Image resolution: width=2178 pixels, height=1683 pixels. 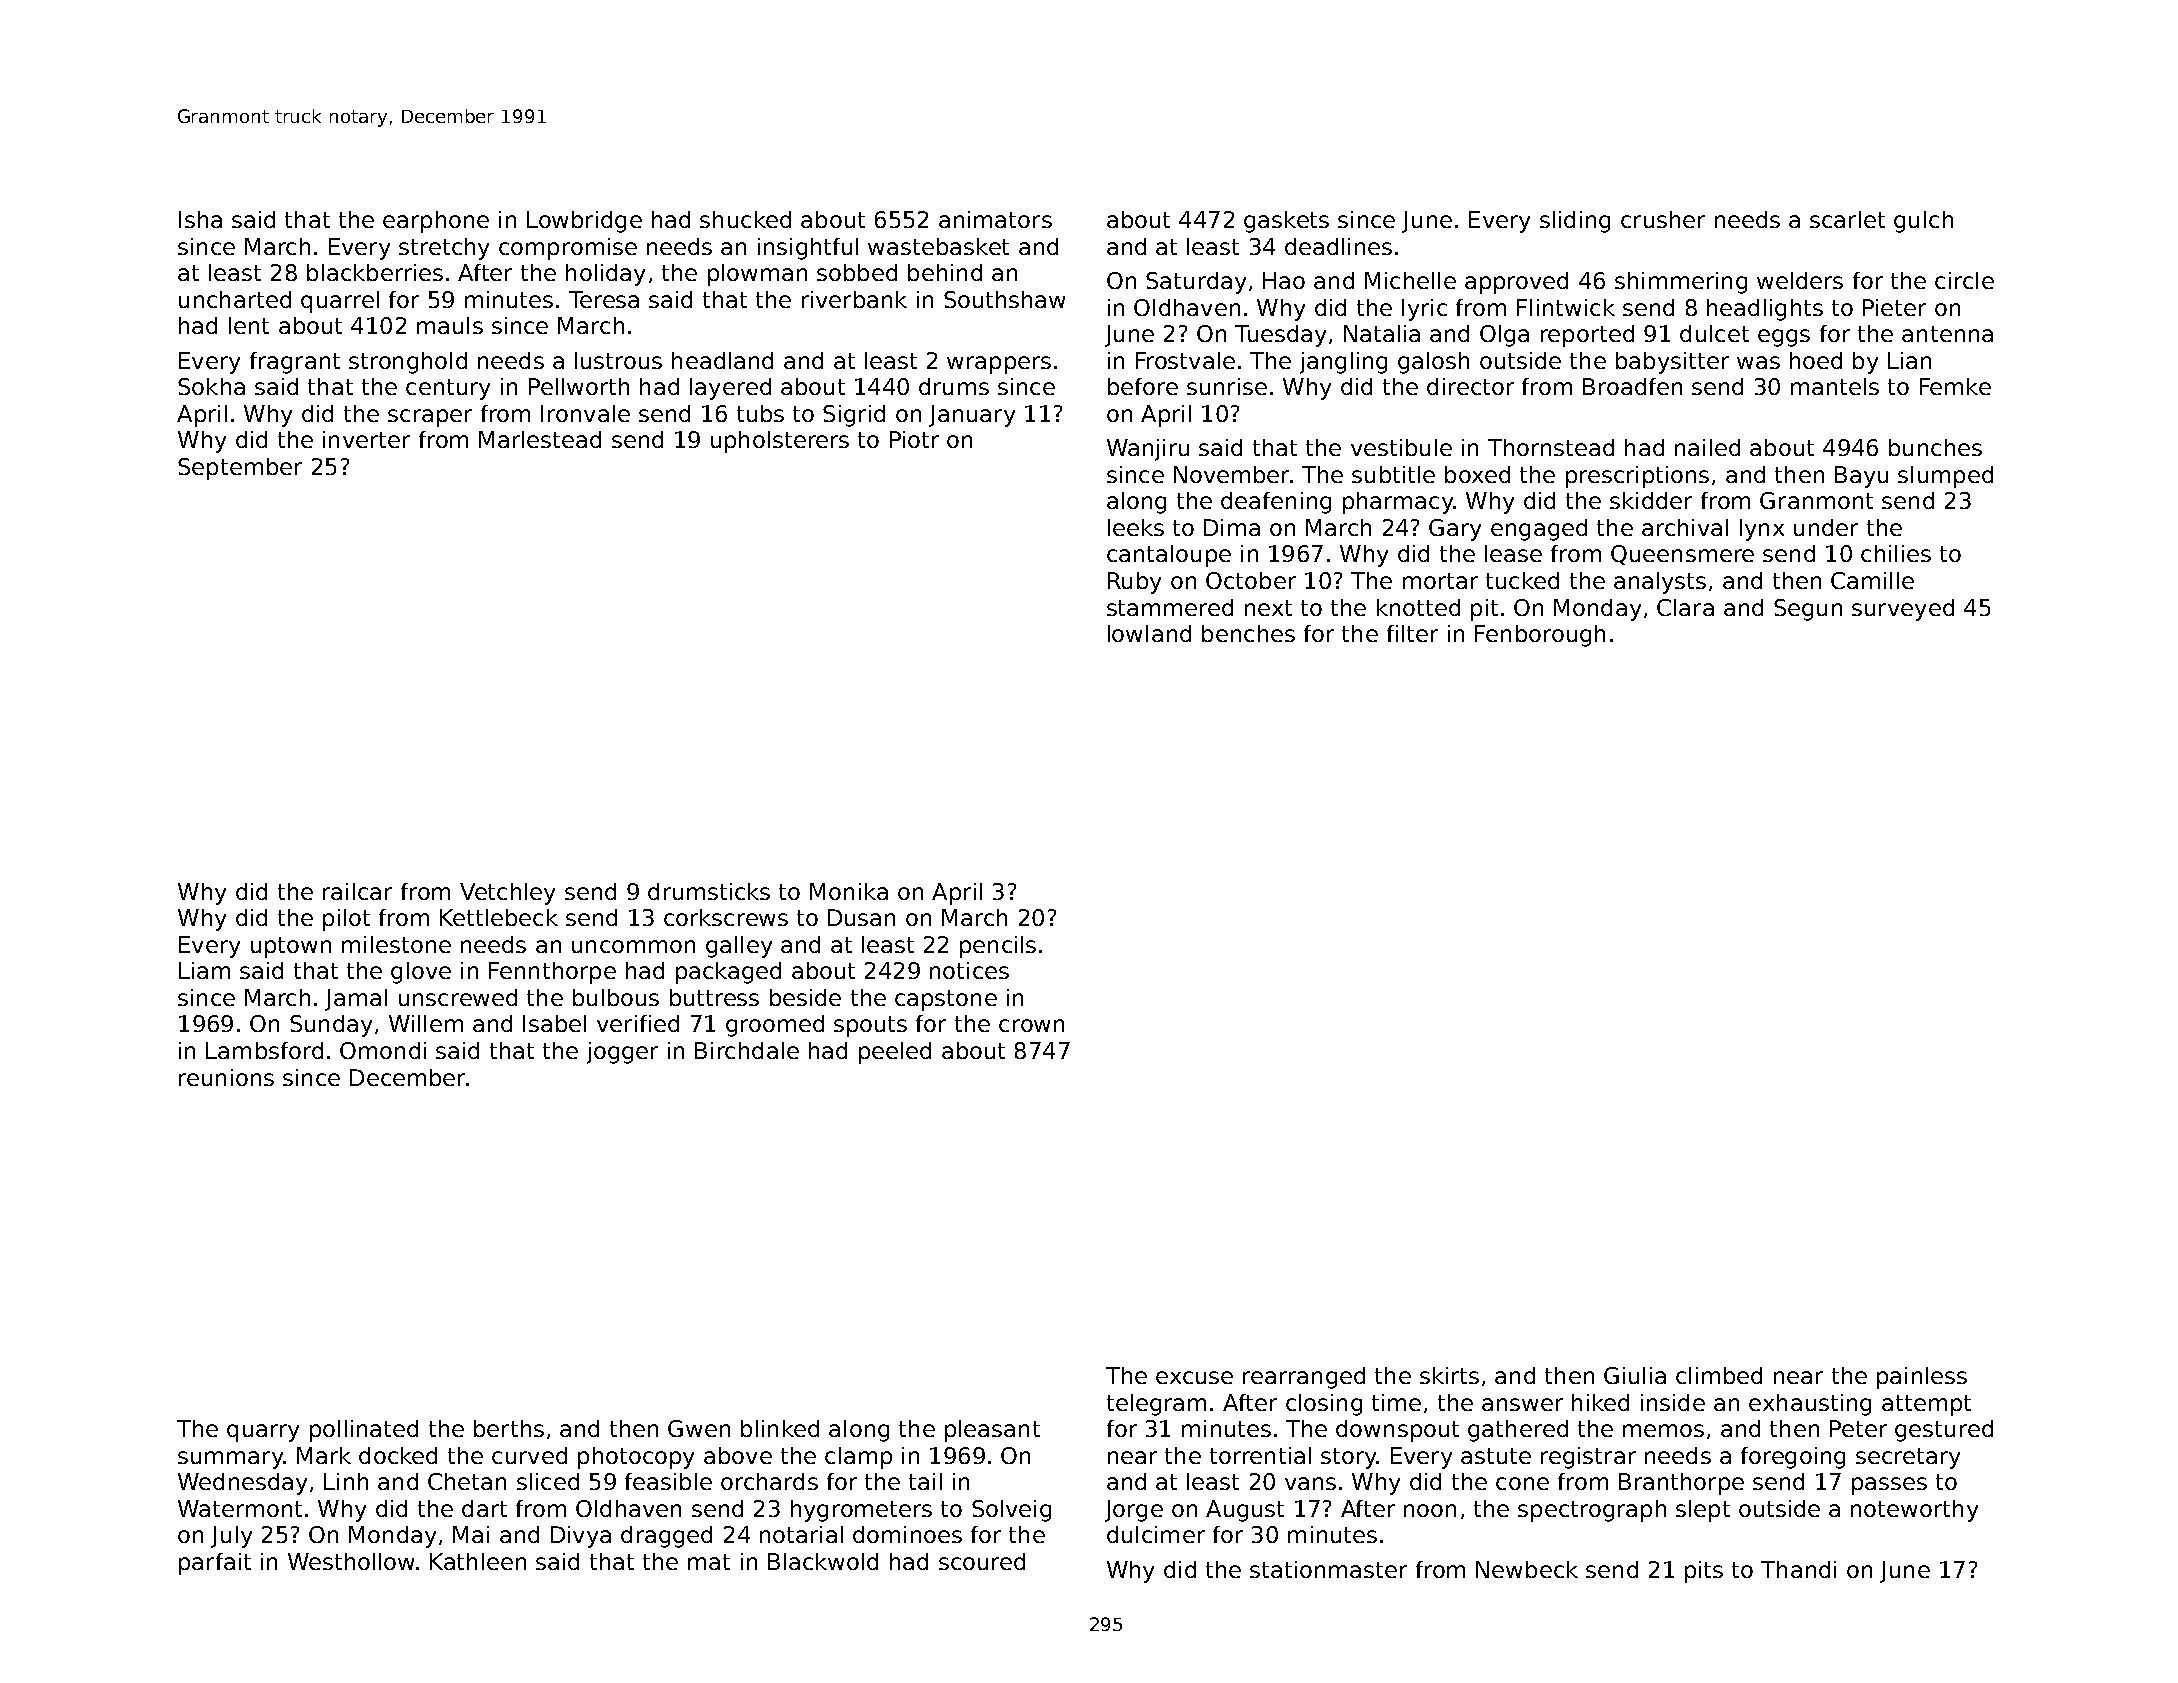 What do you see at coordinates (1251, 580) in the screenshot?
I see `October` at bounding box center [1251, 580].
